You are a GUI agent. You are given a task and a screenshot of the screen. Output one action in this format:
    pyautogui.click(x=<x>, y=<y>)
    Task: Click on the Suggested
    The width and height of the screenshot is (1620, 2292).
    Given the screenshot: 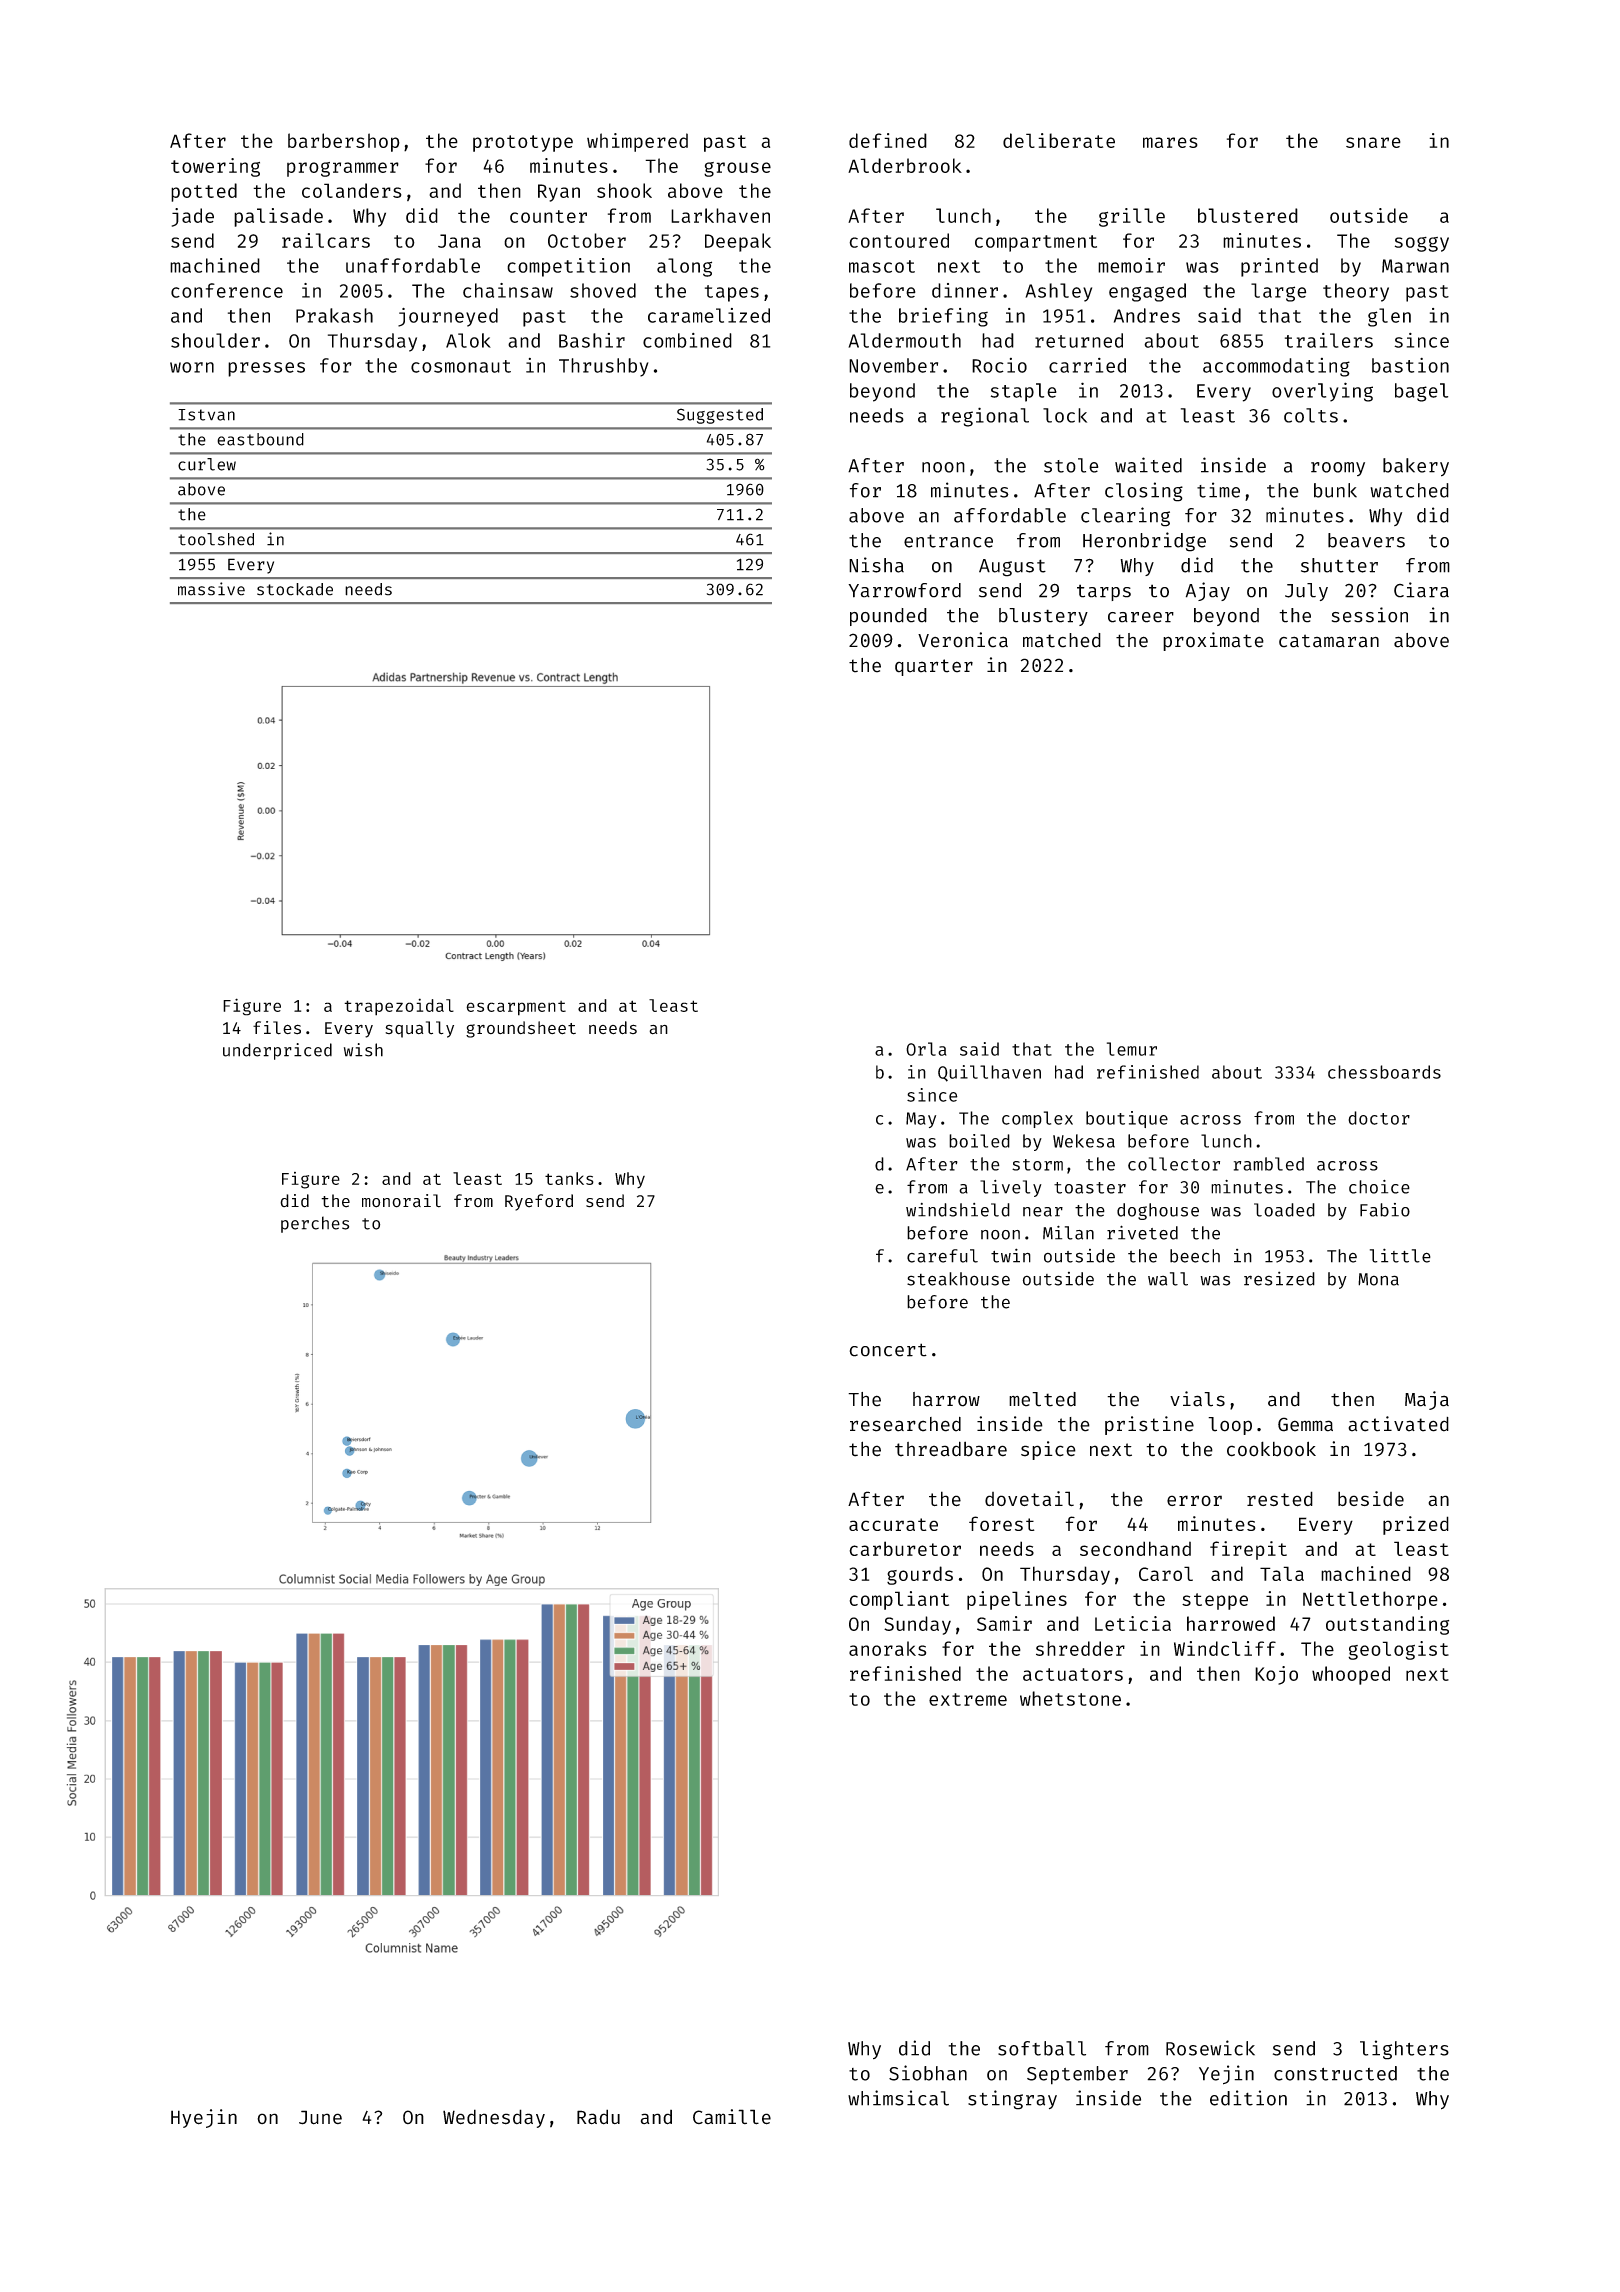 What is the action you would take?
    pyautogui.click(x=720, y=416)
